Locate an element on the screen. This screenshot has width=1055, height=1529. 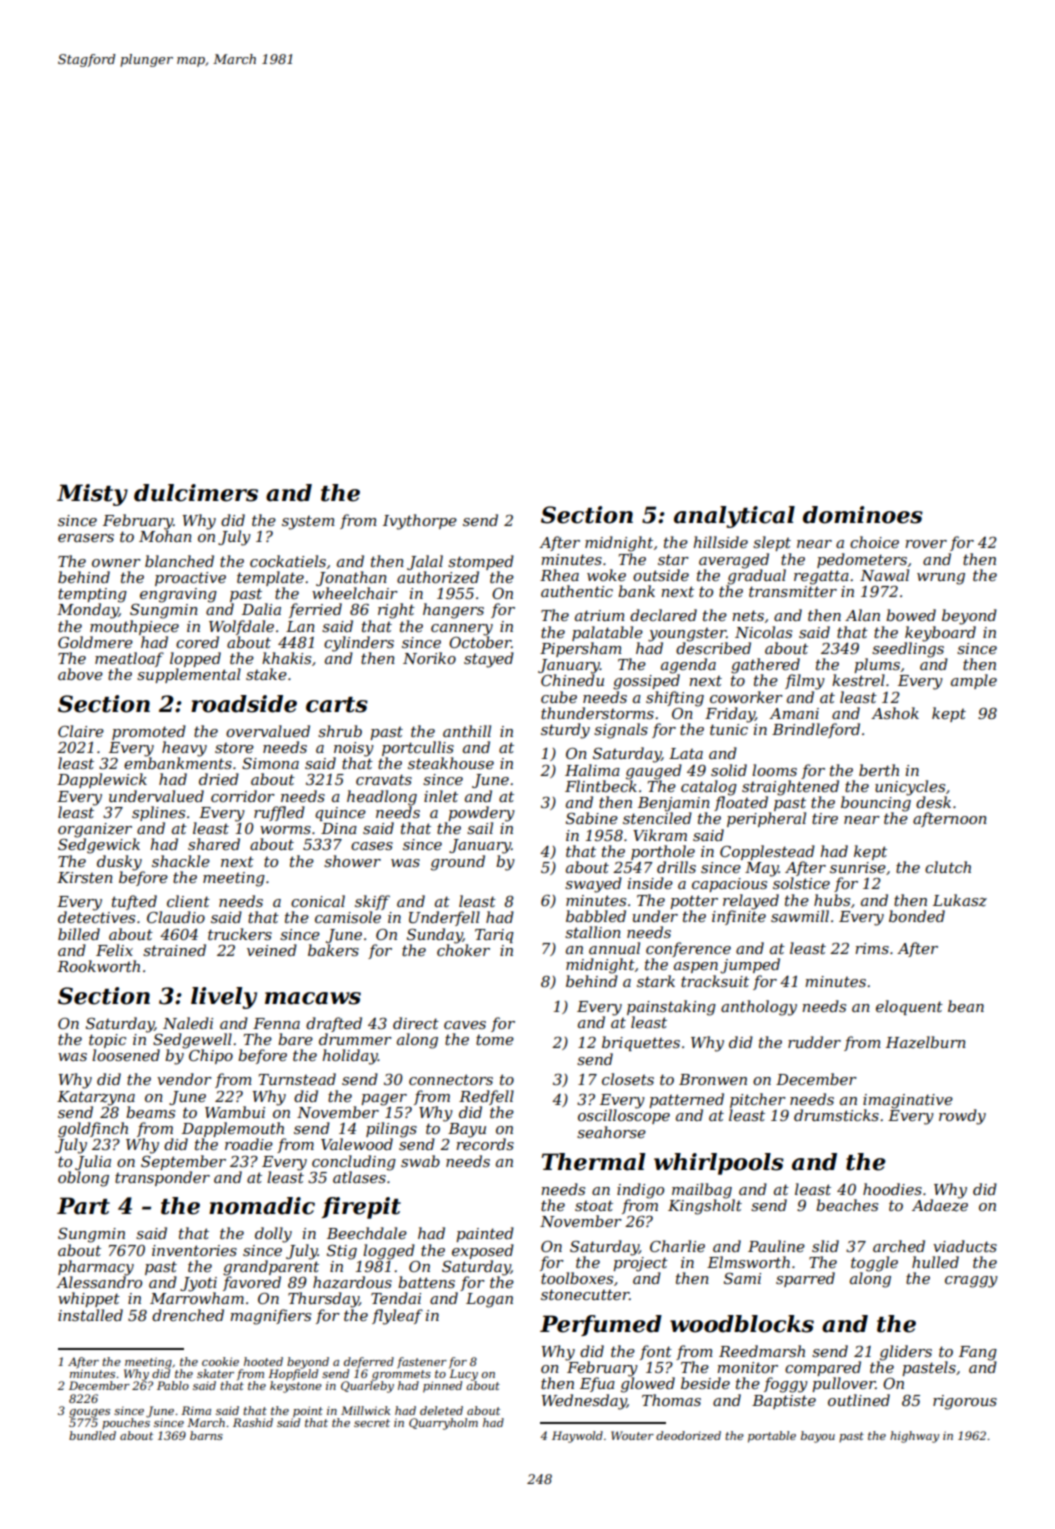
outlined is located at coordinates (859, 1400).
